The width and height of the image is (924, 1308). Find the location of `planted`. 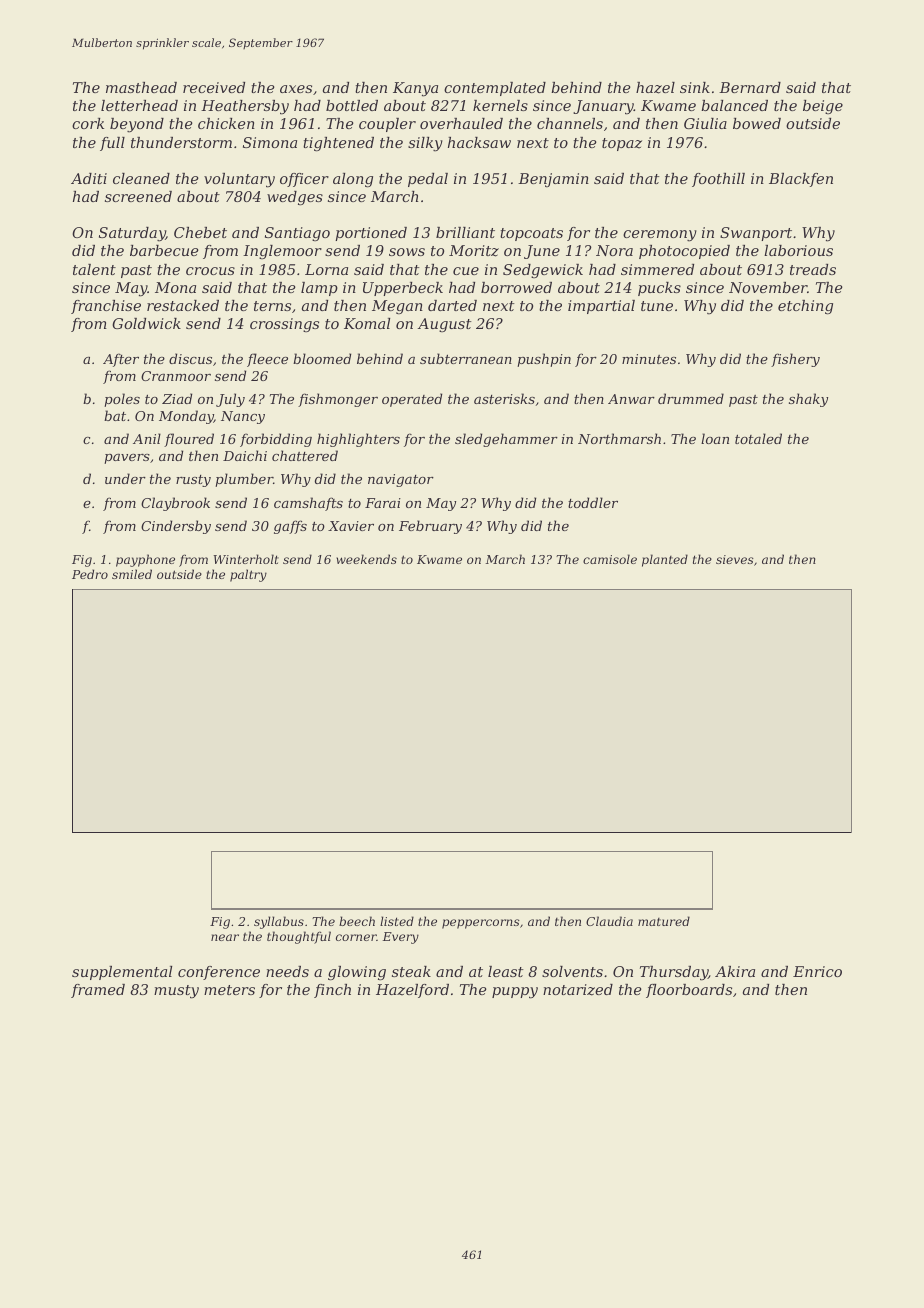

planted is located at coordinates (665, 560).
